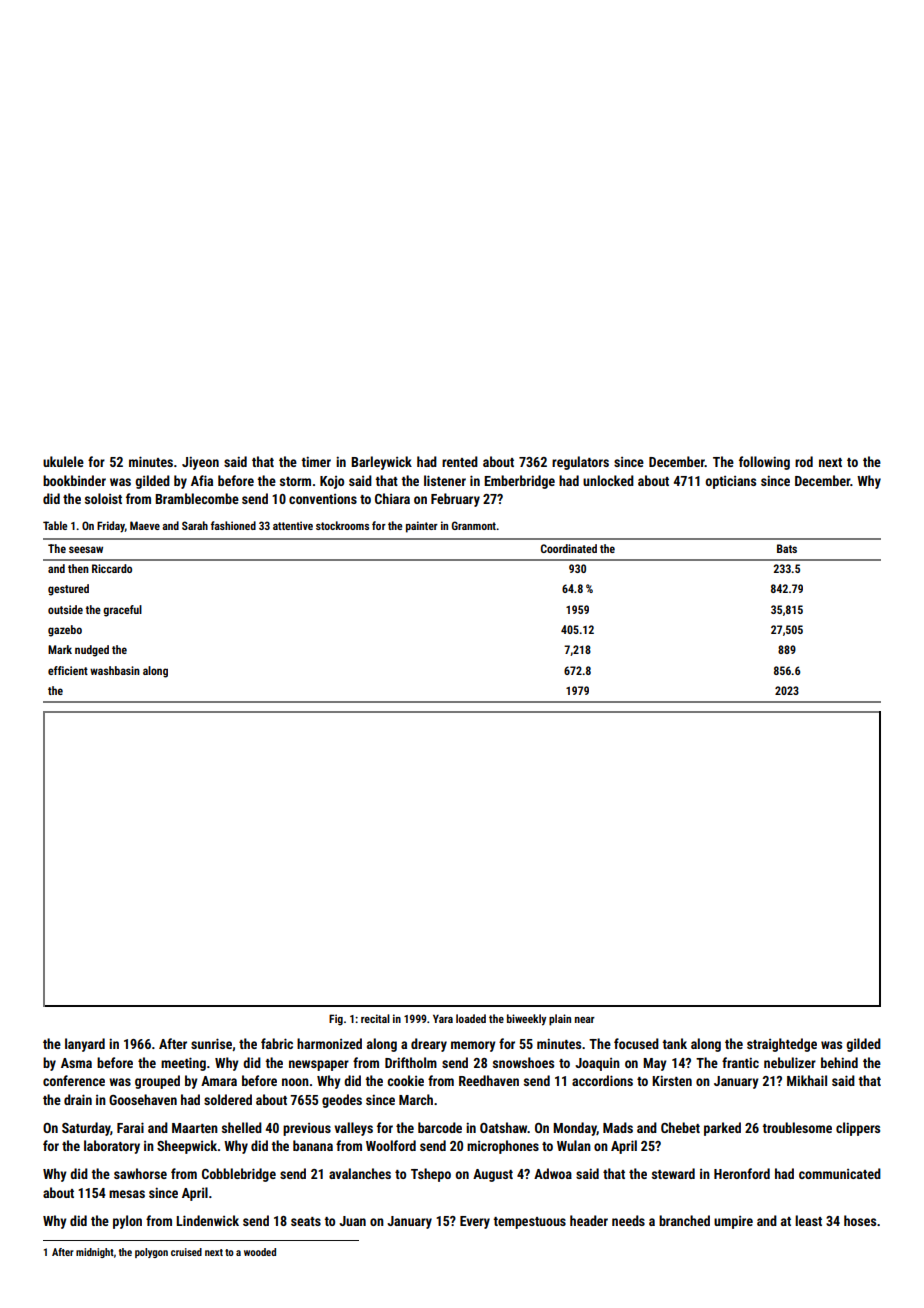 This image has height=1308, width=924. Describe the element at coordinates (674, 1043) in the image. I see `tank` at that location.
